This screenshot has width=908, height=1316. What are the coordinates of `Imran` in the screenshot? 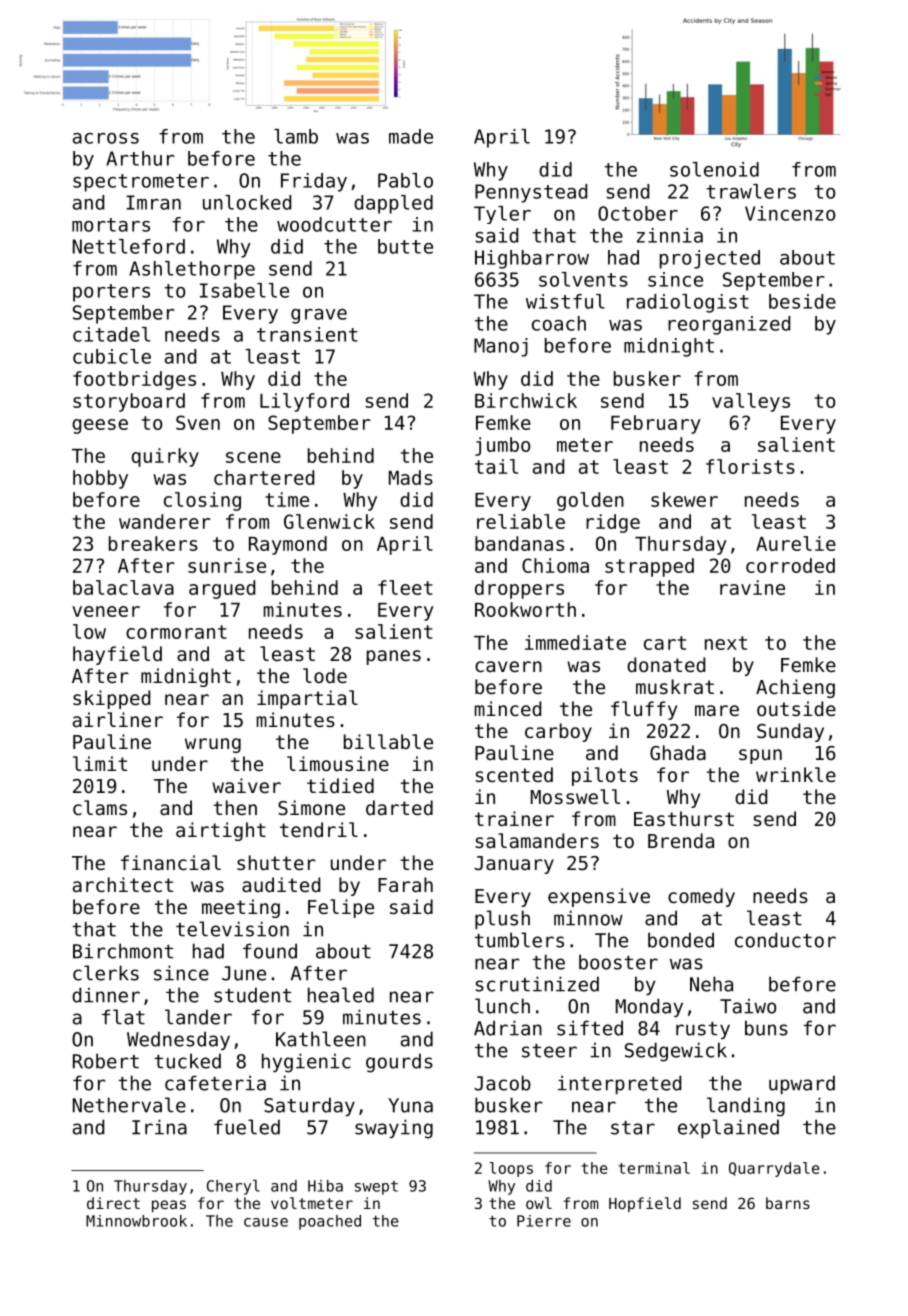 It's located at (153, 202).
